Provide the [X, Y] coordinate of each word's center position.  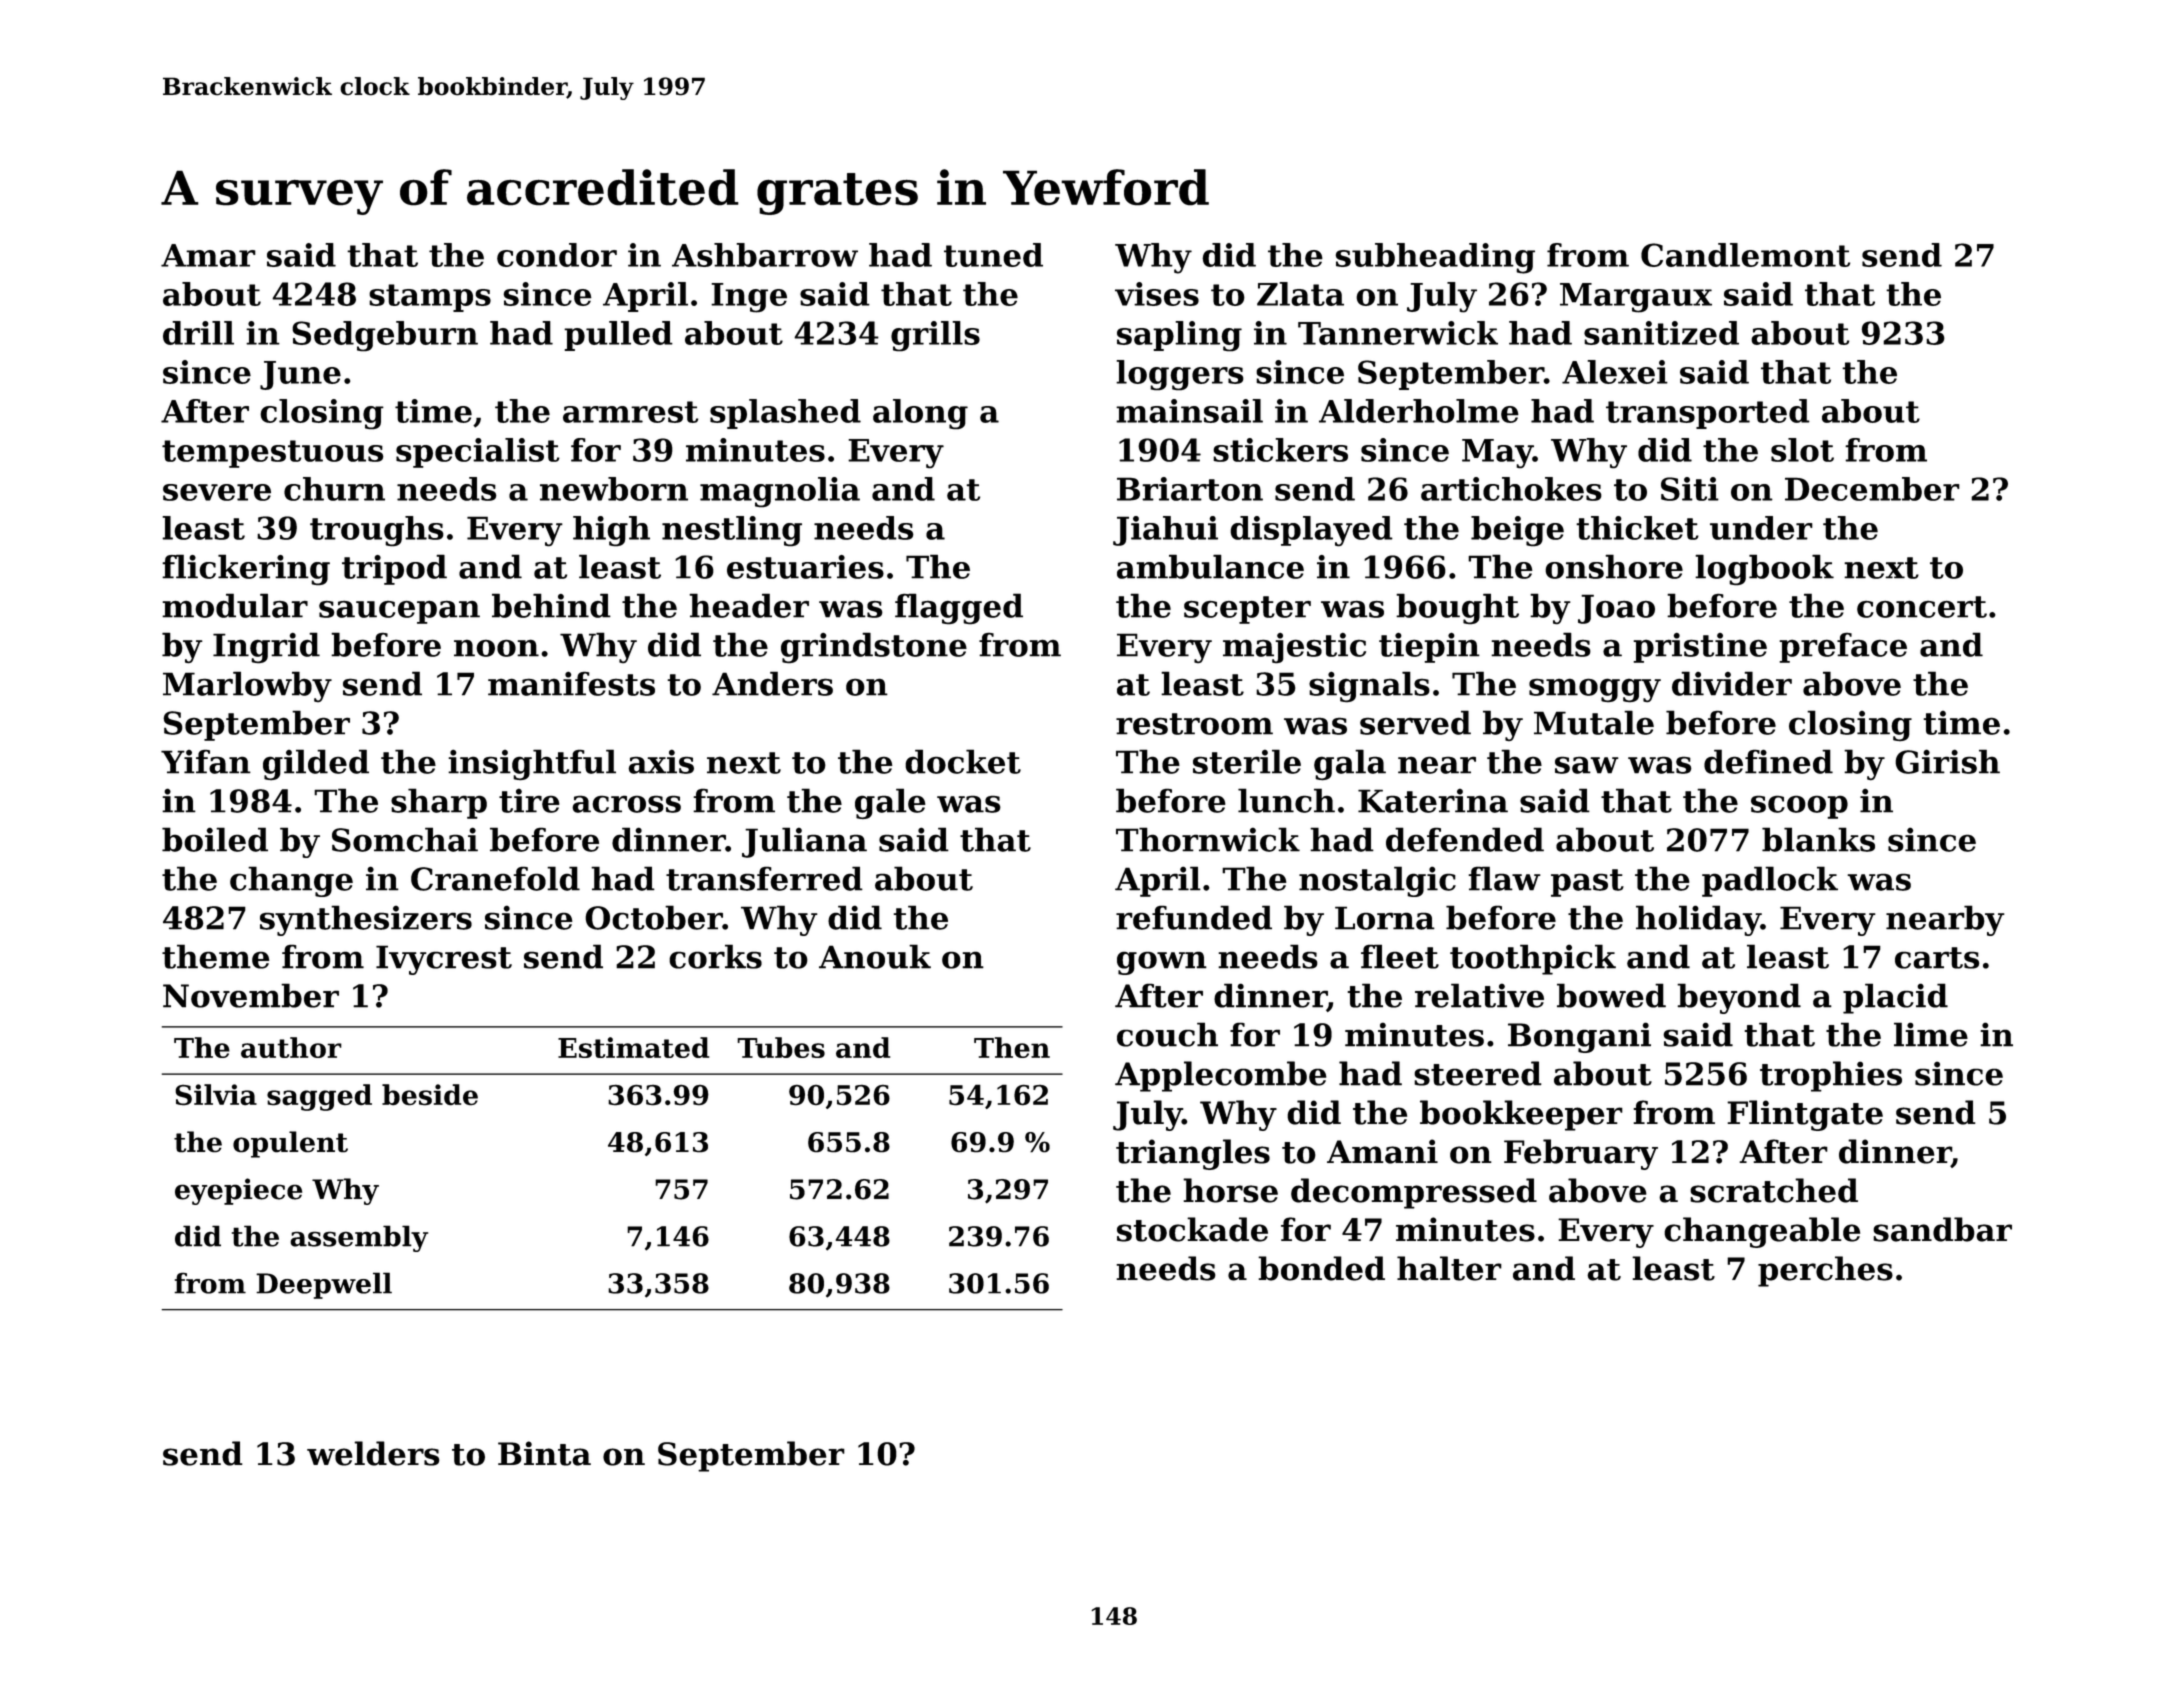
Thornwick [1208, 839]
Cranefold [495, 878]
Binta [544, 1453]
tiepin [1429, 648]
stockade [1192, 1229]
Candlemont [1745, 255]
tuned [993, 255]
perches [1825, 1271]
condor [557, 255]
